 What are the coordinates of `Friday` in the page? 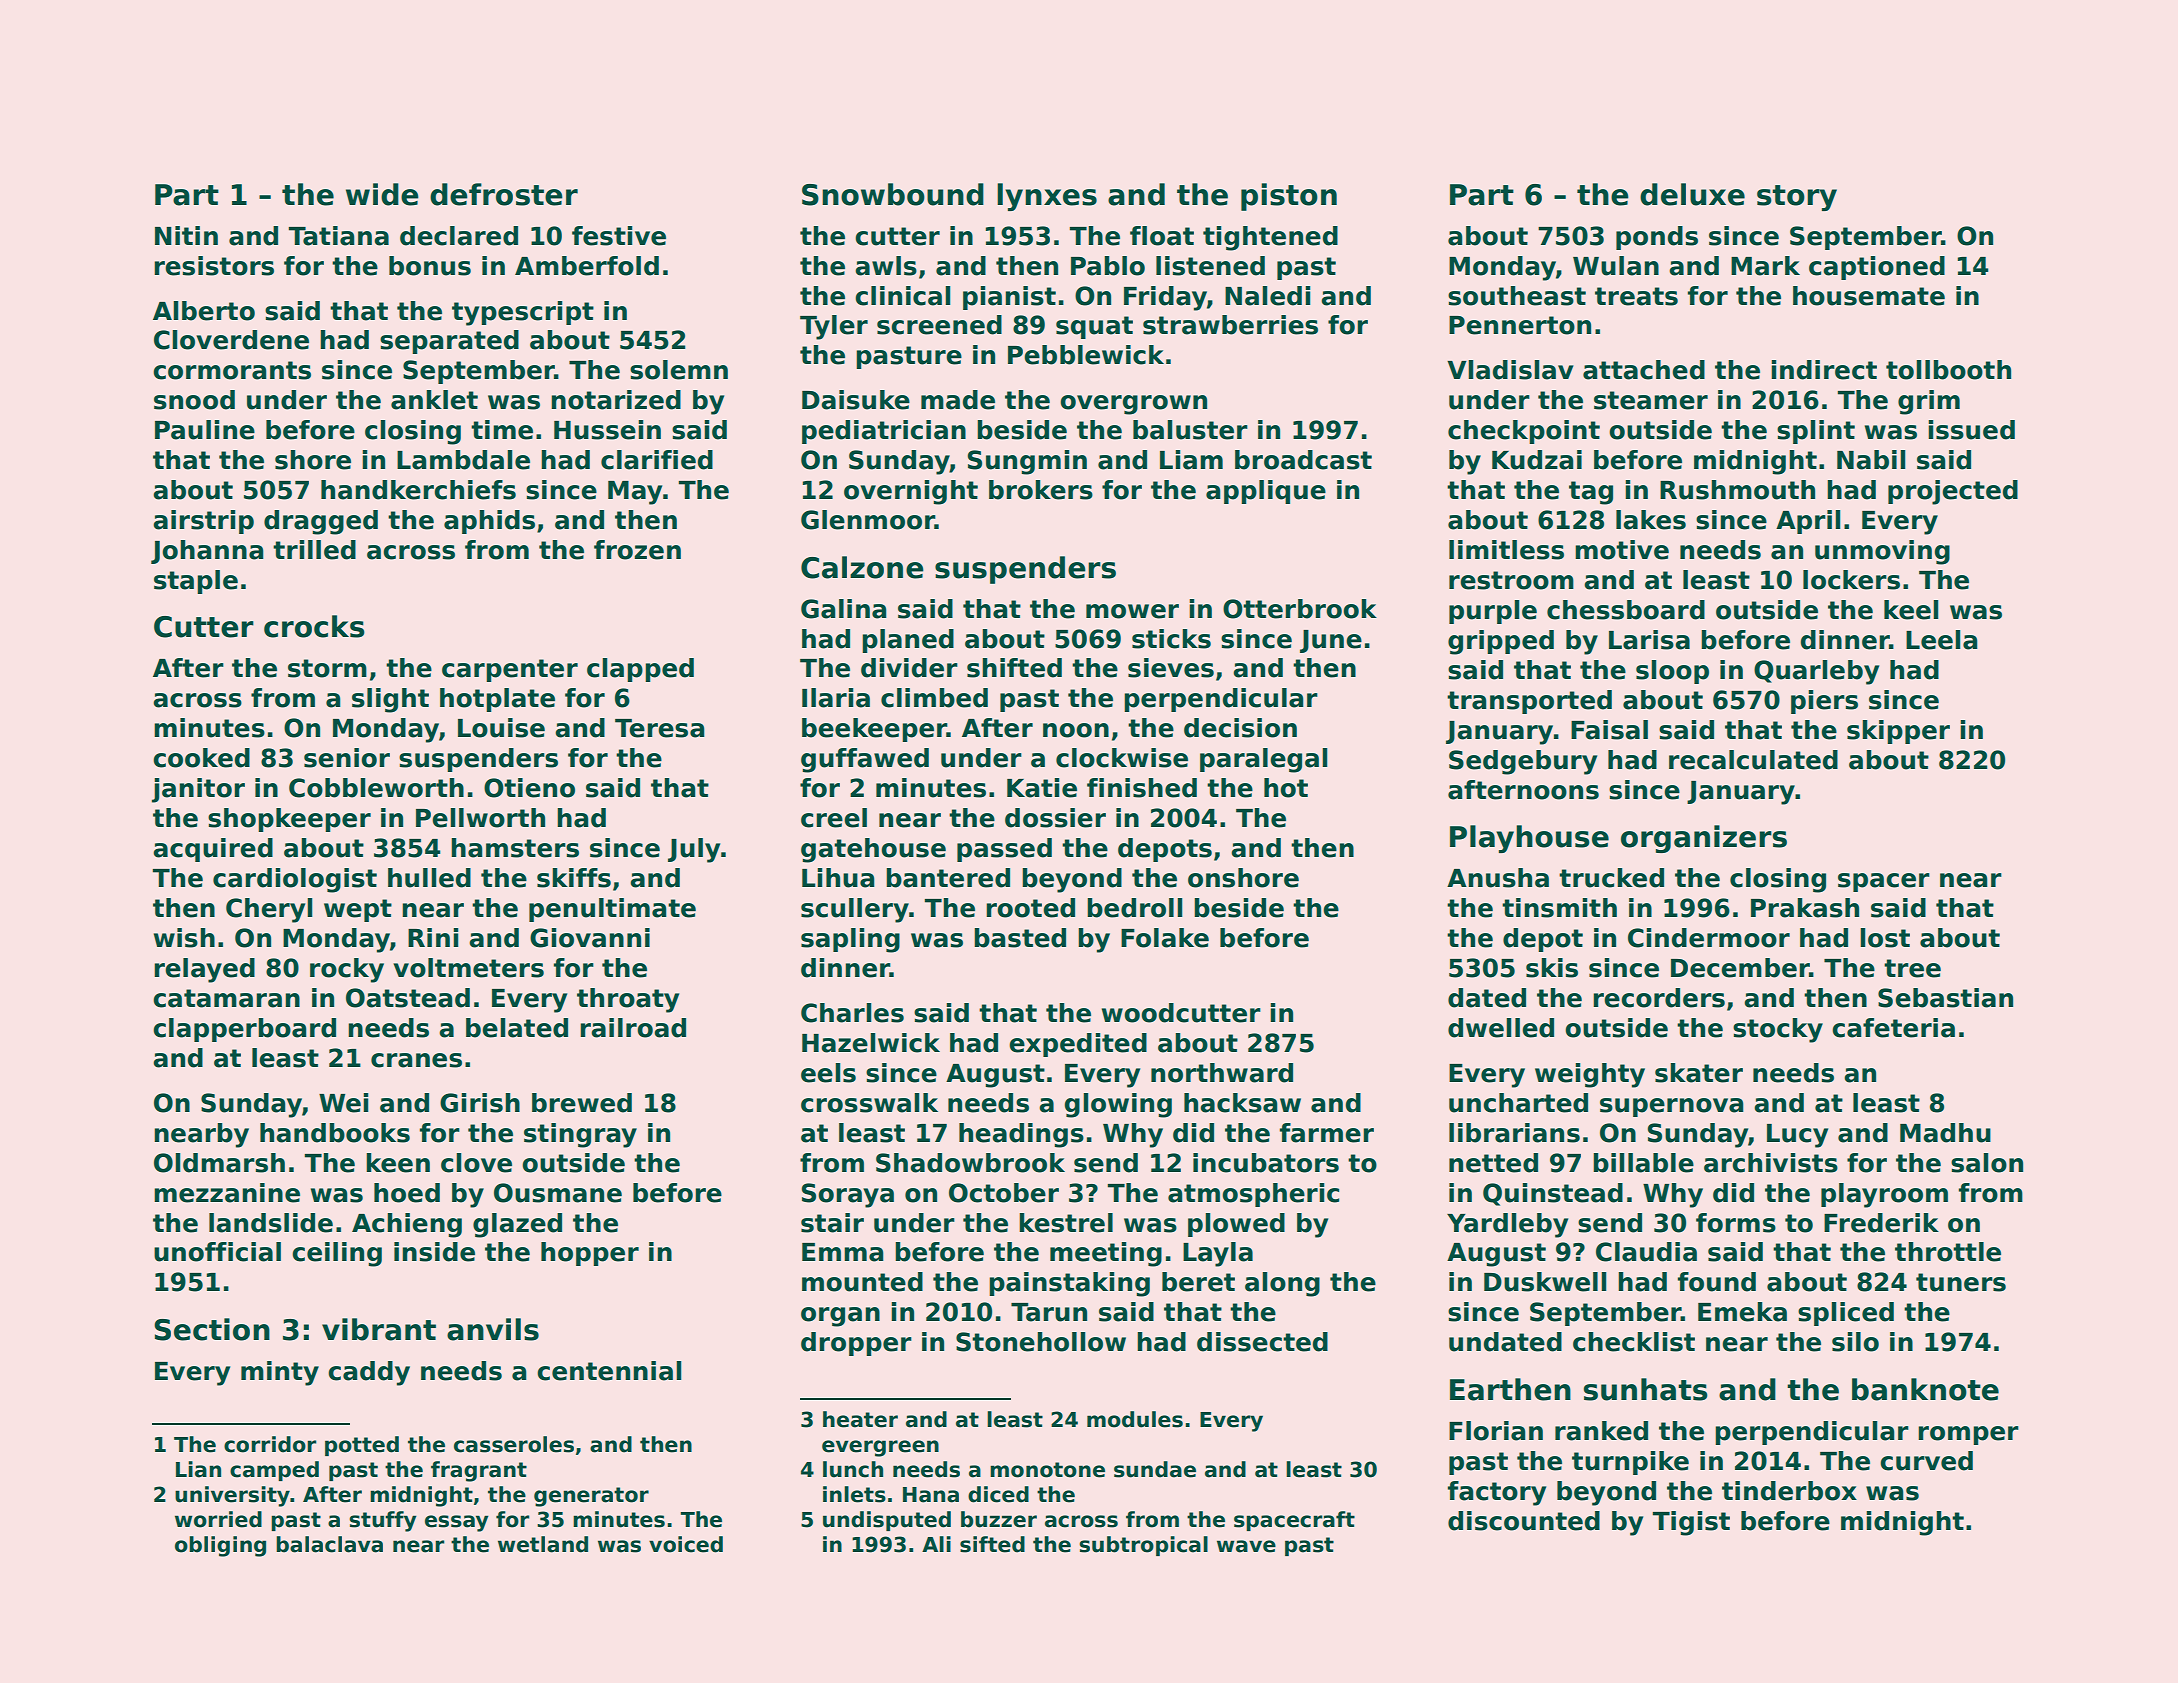 It's located at (1165, 298).
